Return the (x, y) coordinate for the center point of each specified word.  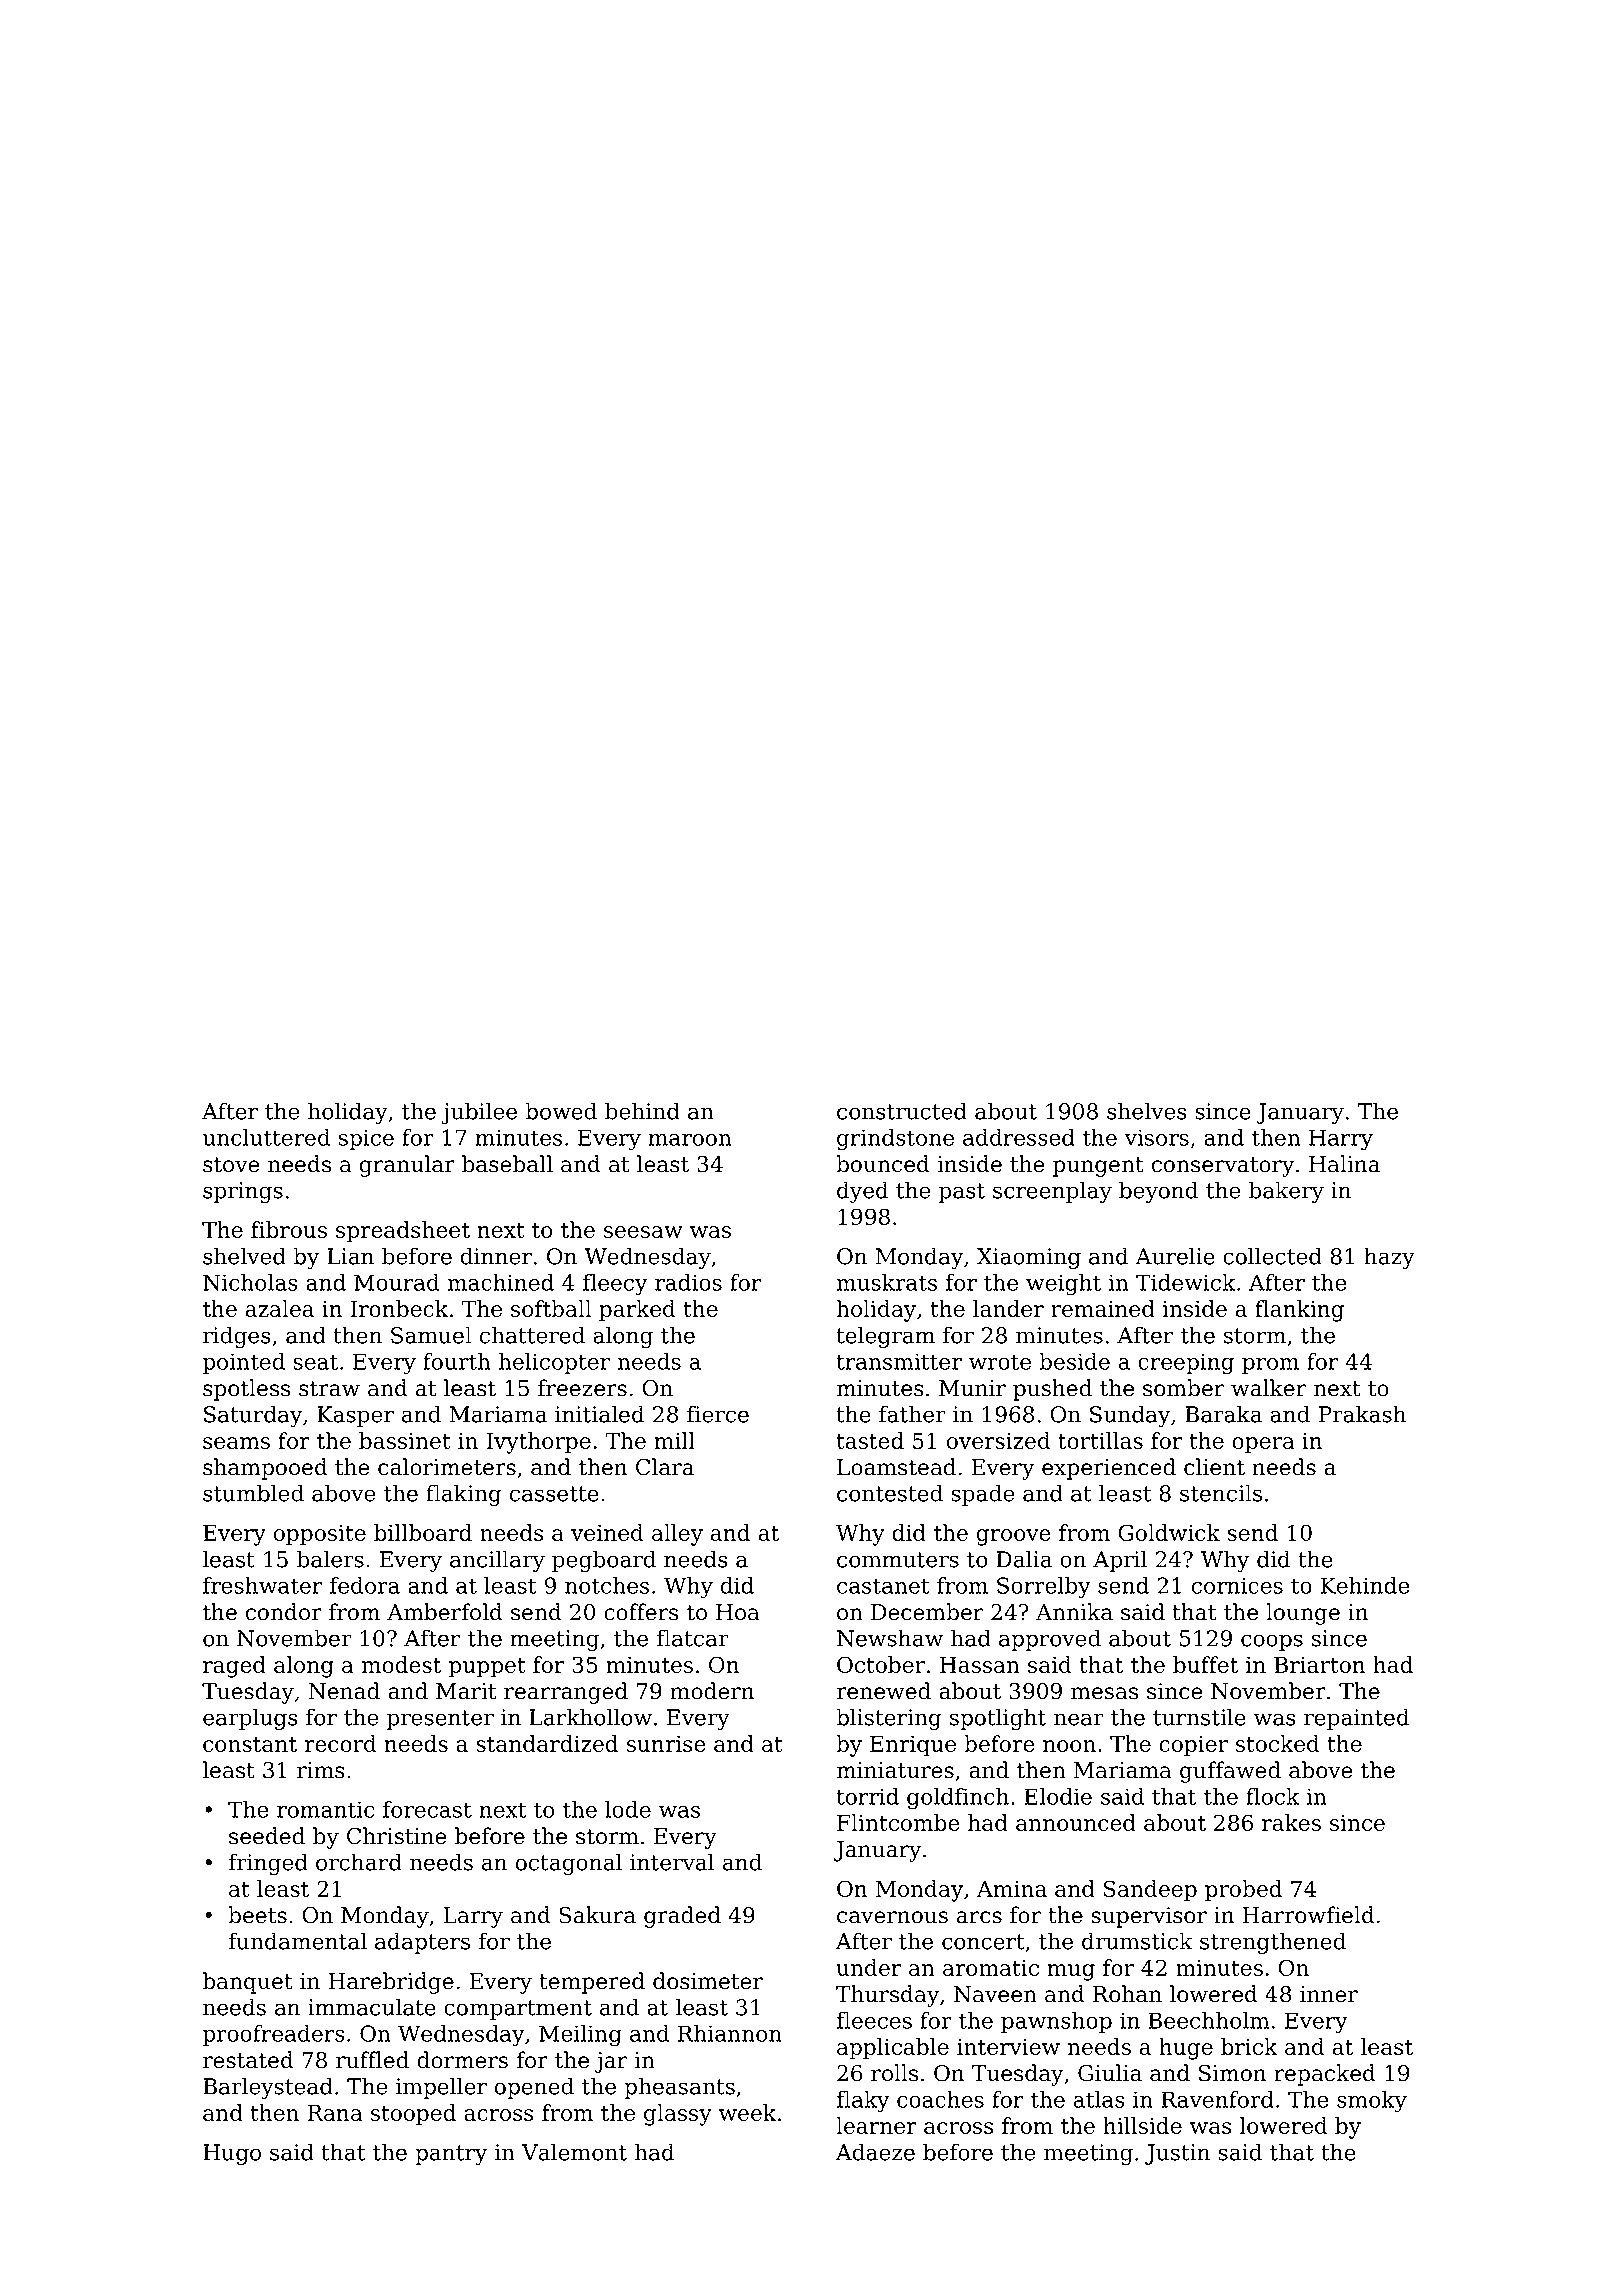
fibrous (289, 1229)
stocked (1277, 1743)
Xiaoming (1029, 1258)
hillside (1142, 2125)
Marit (466, 1691)
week (747, 2112)
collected (1272, 1256)
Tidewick (1186, 1282)
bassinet (405, 1440)
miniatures (895, 1770)
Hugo (232, 2154)
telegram (885, 1337)
